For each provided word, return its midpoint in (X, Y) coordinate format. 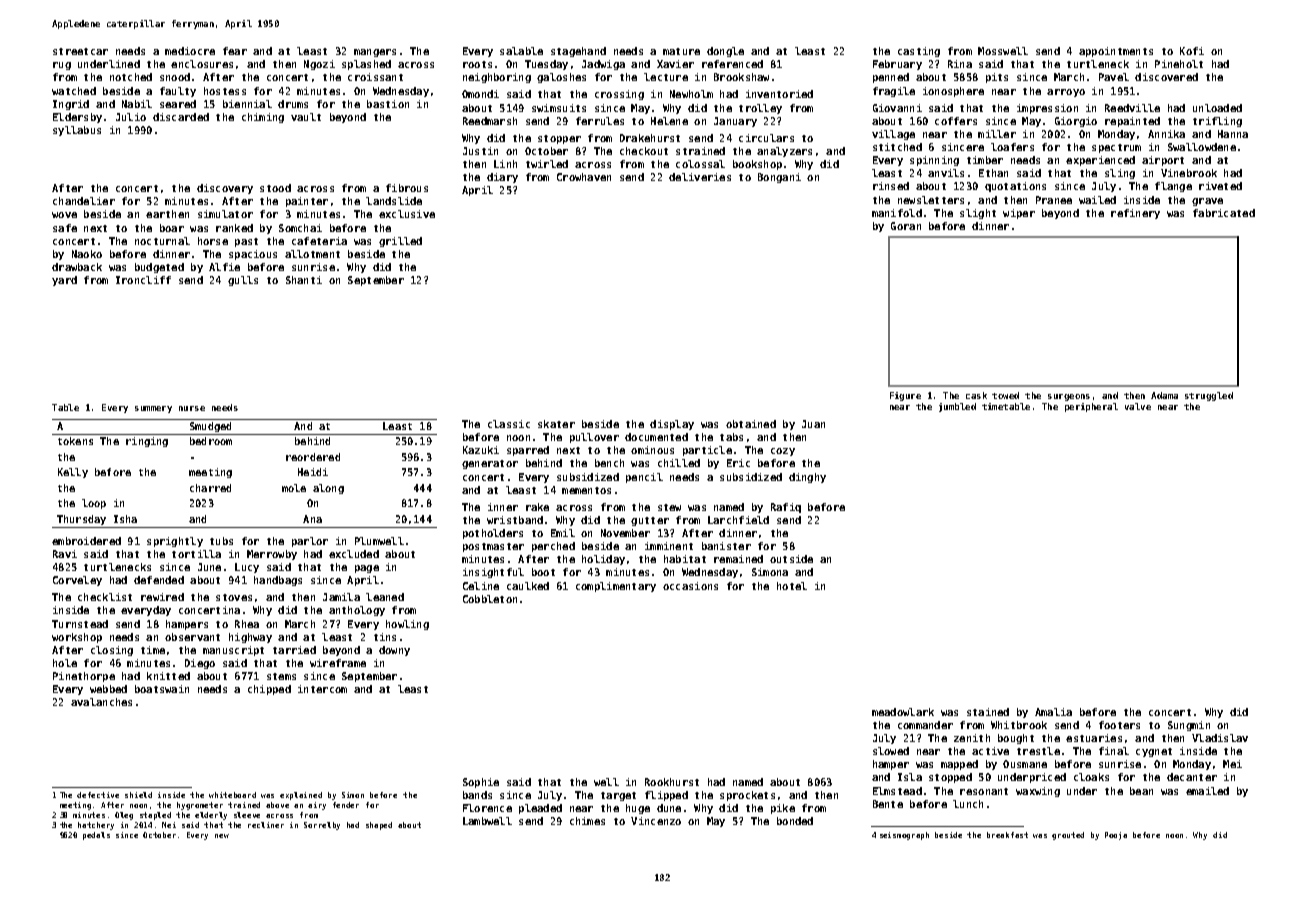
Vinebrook (1189, 173)
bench (609, 463)
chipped (269, 690)
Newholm (691, 94)
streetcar (80, 51)
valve (1138, 406)
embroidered (86, 541)
